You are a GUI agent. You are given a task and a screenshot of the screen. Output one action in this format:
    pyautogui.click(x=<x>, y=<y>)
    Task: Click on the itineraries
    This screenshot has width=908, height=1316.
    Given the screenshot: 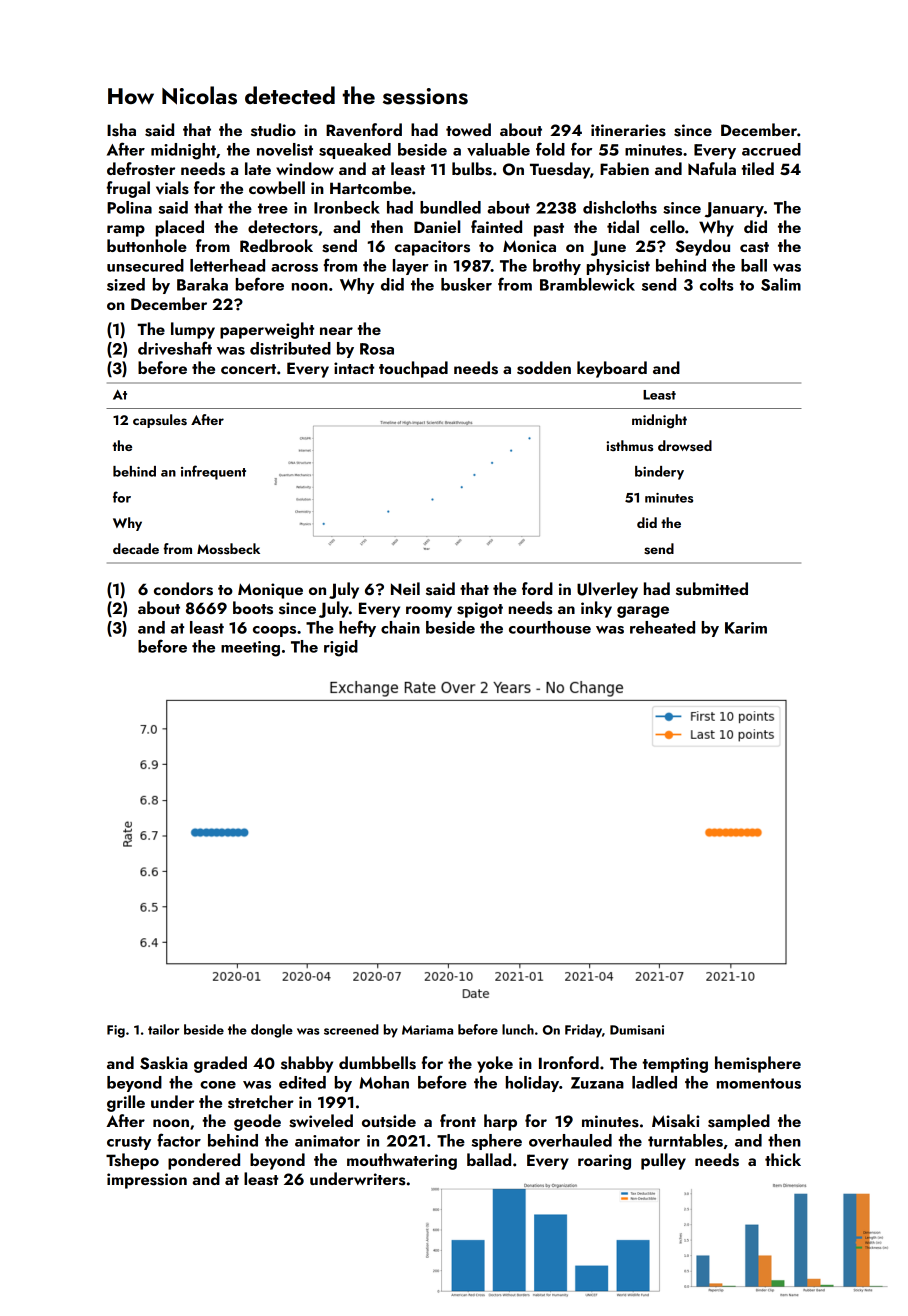 What is the action you would take?
    pyautogui.click(x=628, y=130)
